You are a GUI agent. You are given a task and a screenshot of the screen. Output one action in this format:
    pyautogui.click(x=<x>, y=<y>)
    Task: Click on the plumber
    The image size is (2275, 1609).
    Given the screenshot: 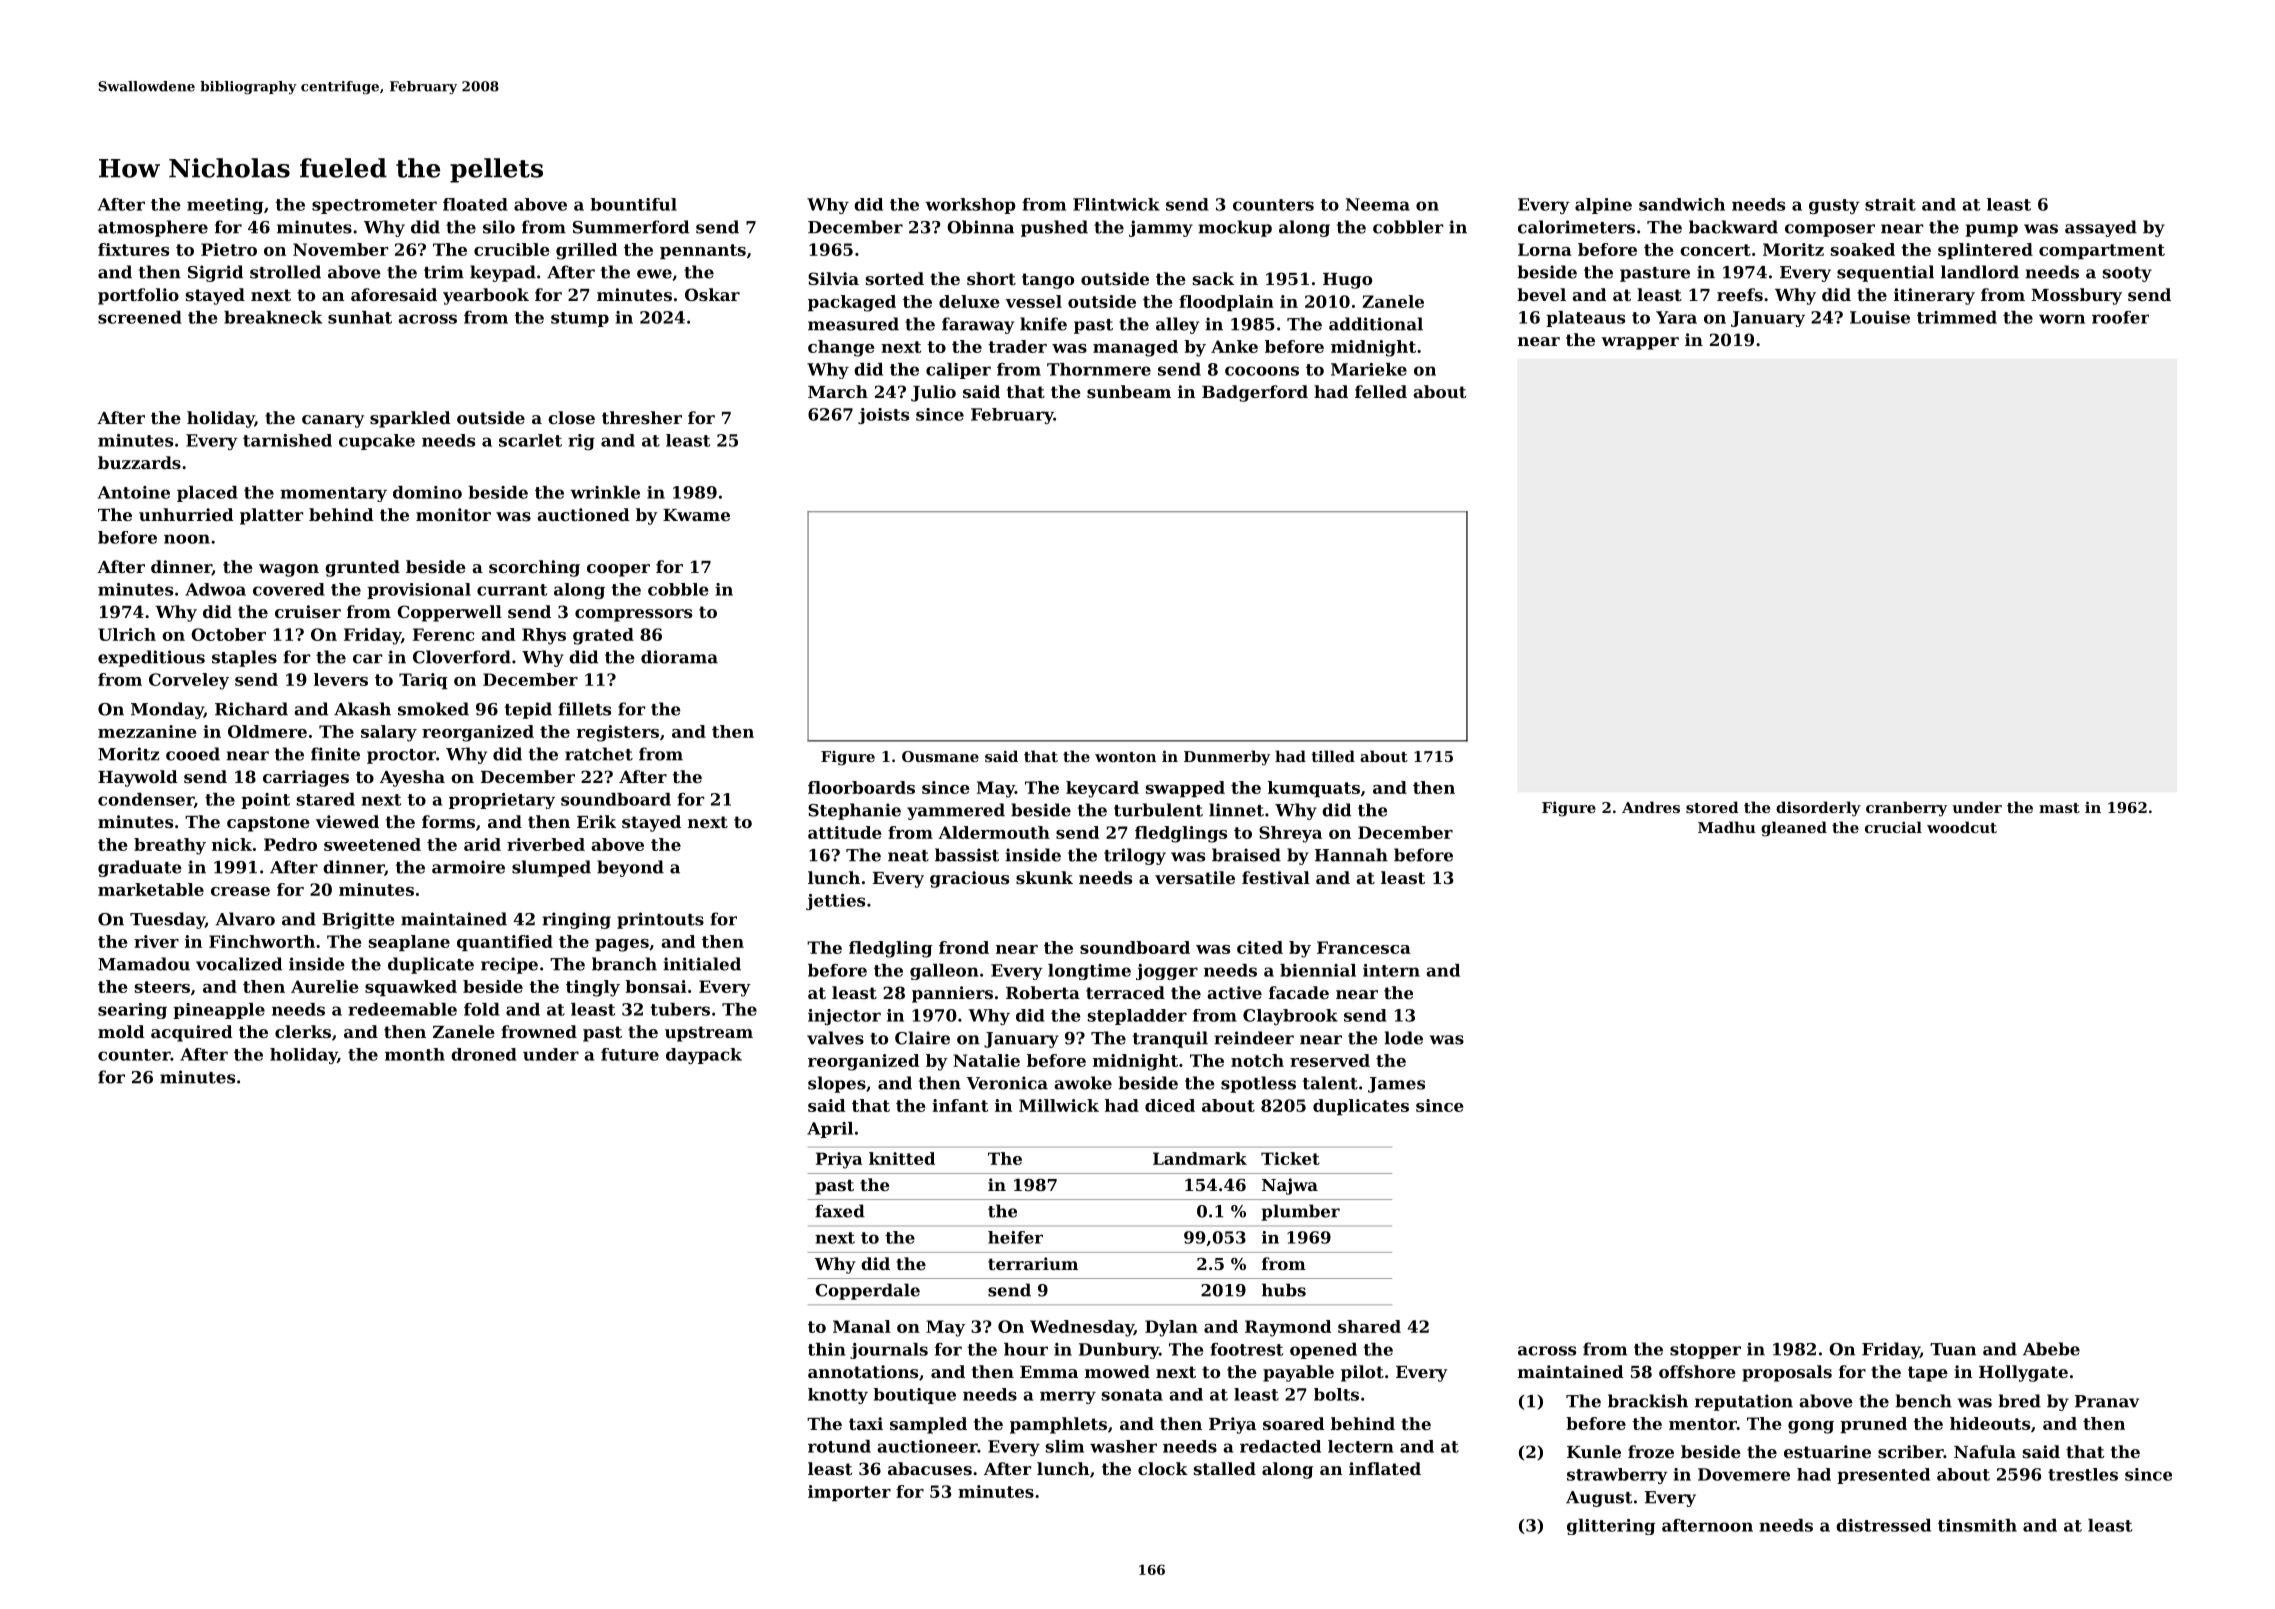 What is the action you would take?
    pyautogui.click(x=1300, y=1212)
